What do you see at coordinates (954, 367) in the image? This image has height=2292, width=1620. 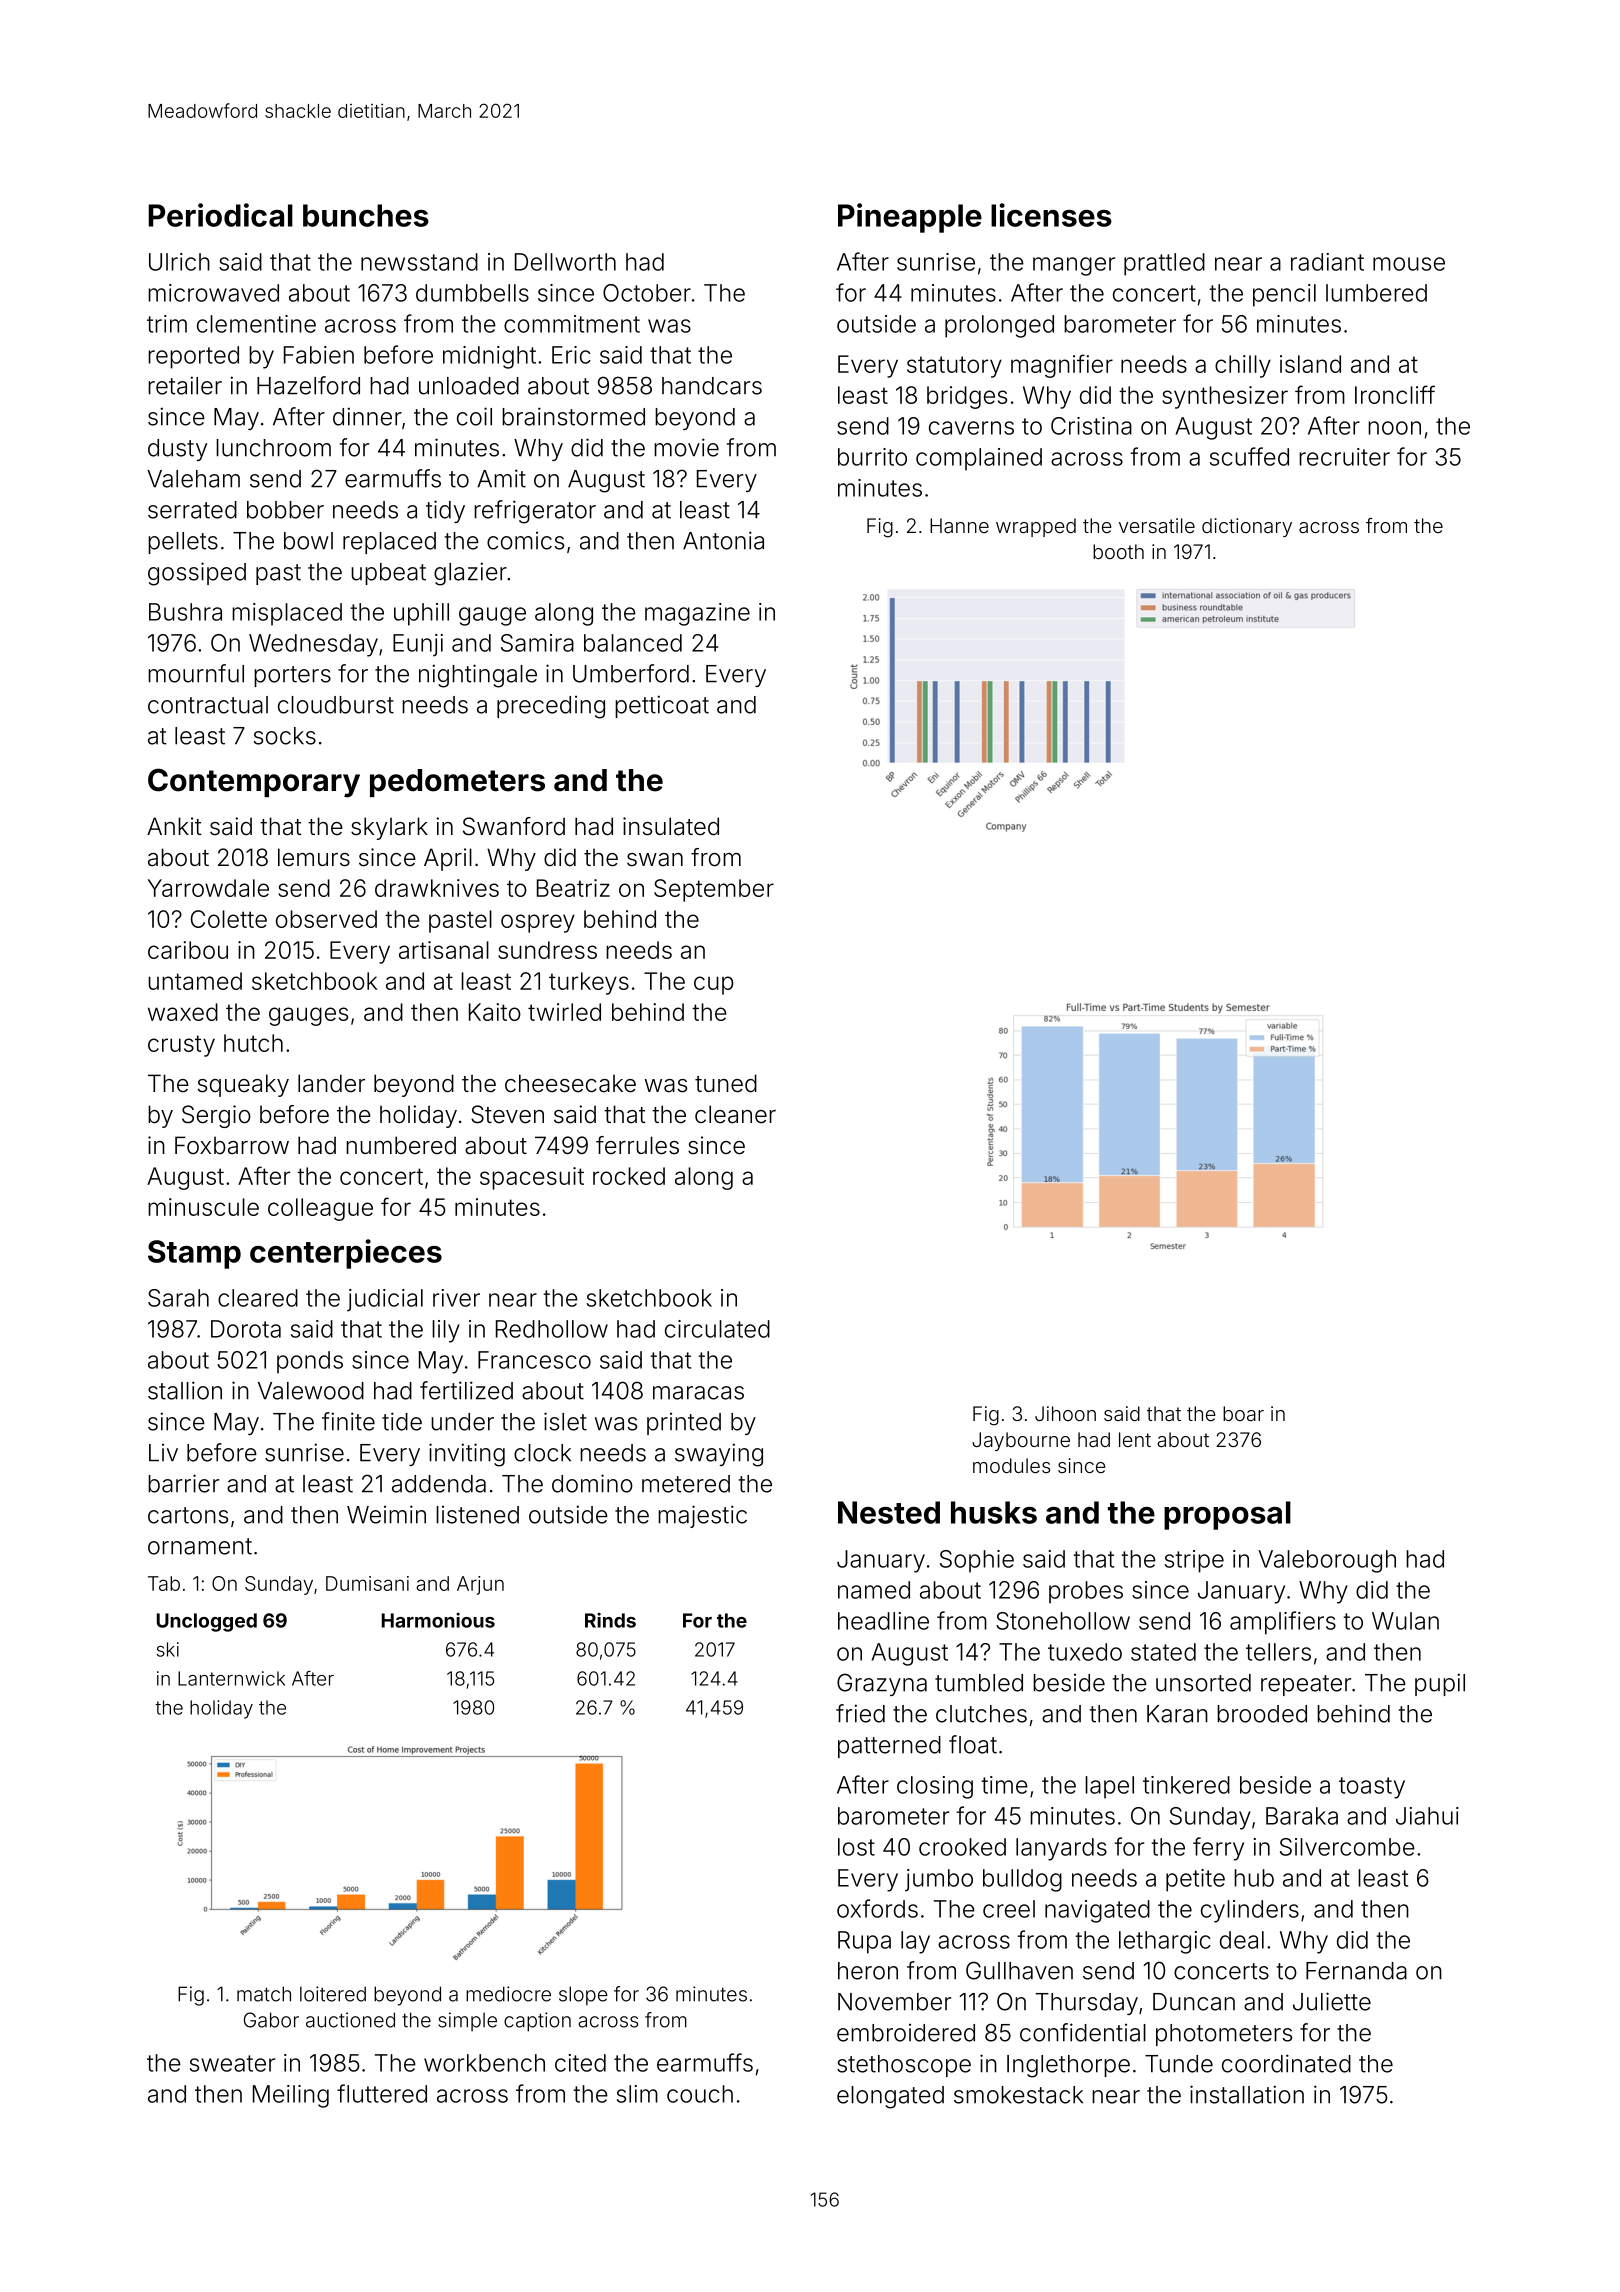 I see `statutory` at bounding box center [954, 367].
